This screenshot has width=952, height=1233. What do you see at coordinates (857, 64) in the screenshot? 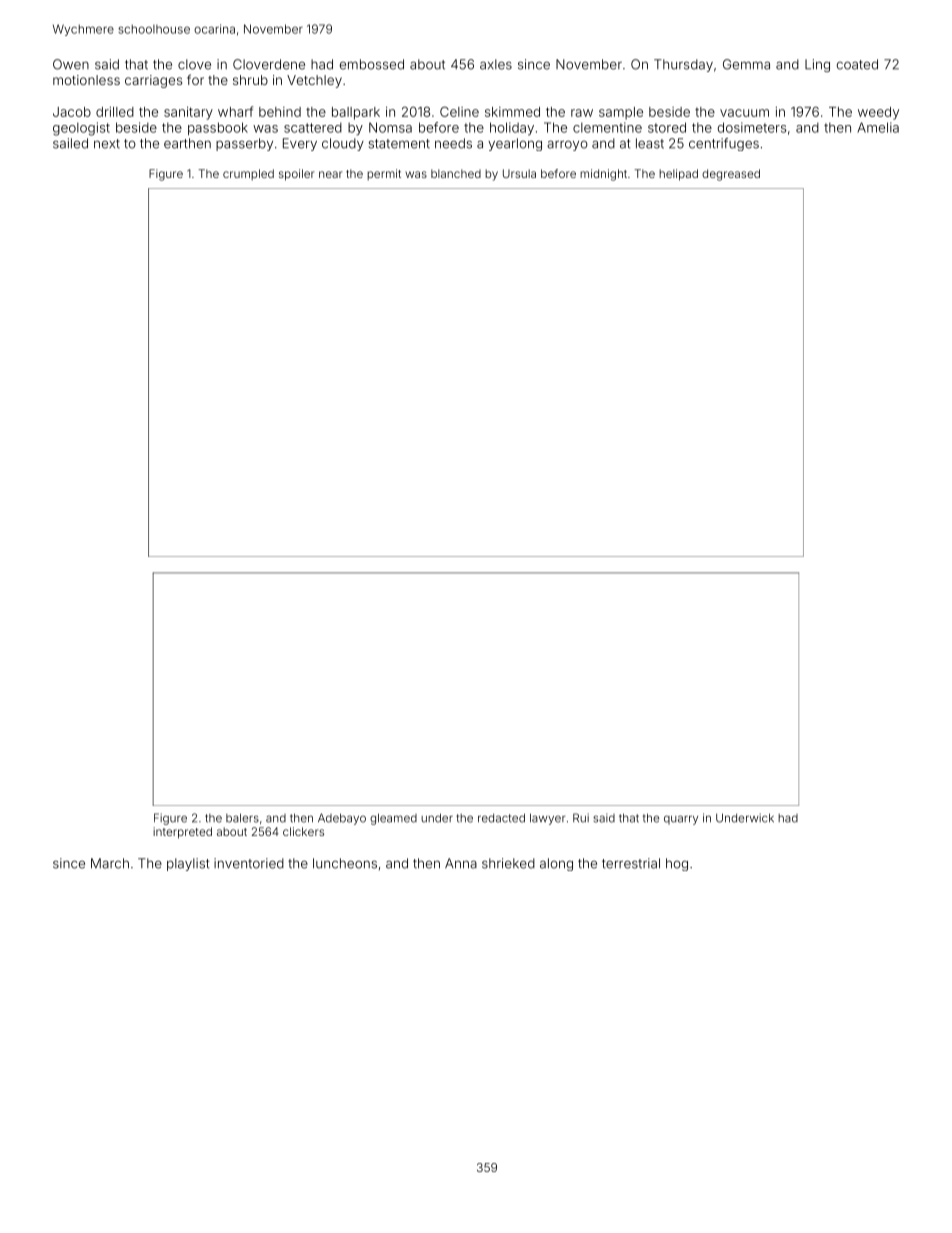
I see `coated` at bounding box center [857, 64].
